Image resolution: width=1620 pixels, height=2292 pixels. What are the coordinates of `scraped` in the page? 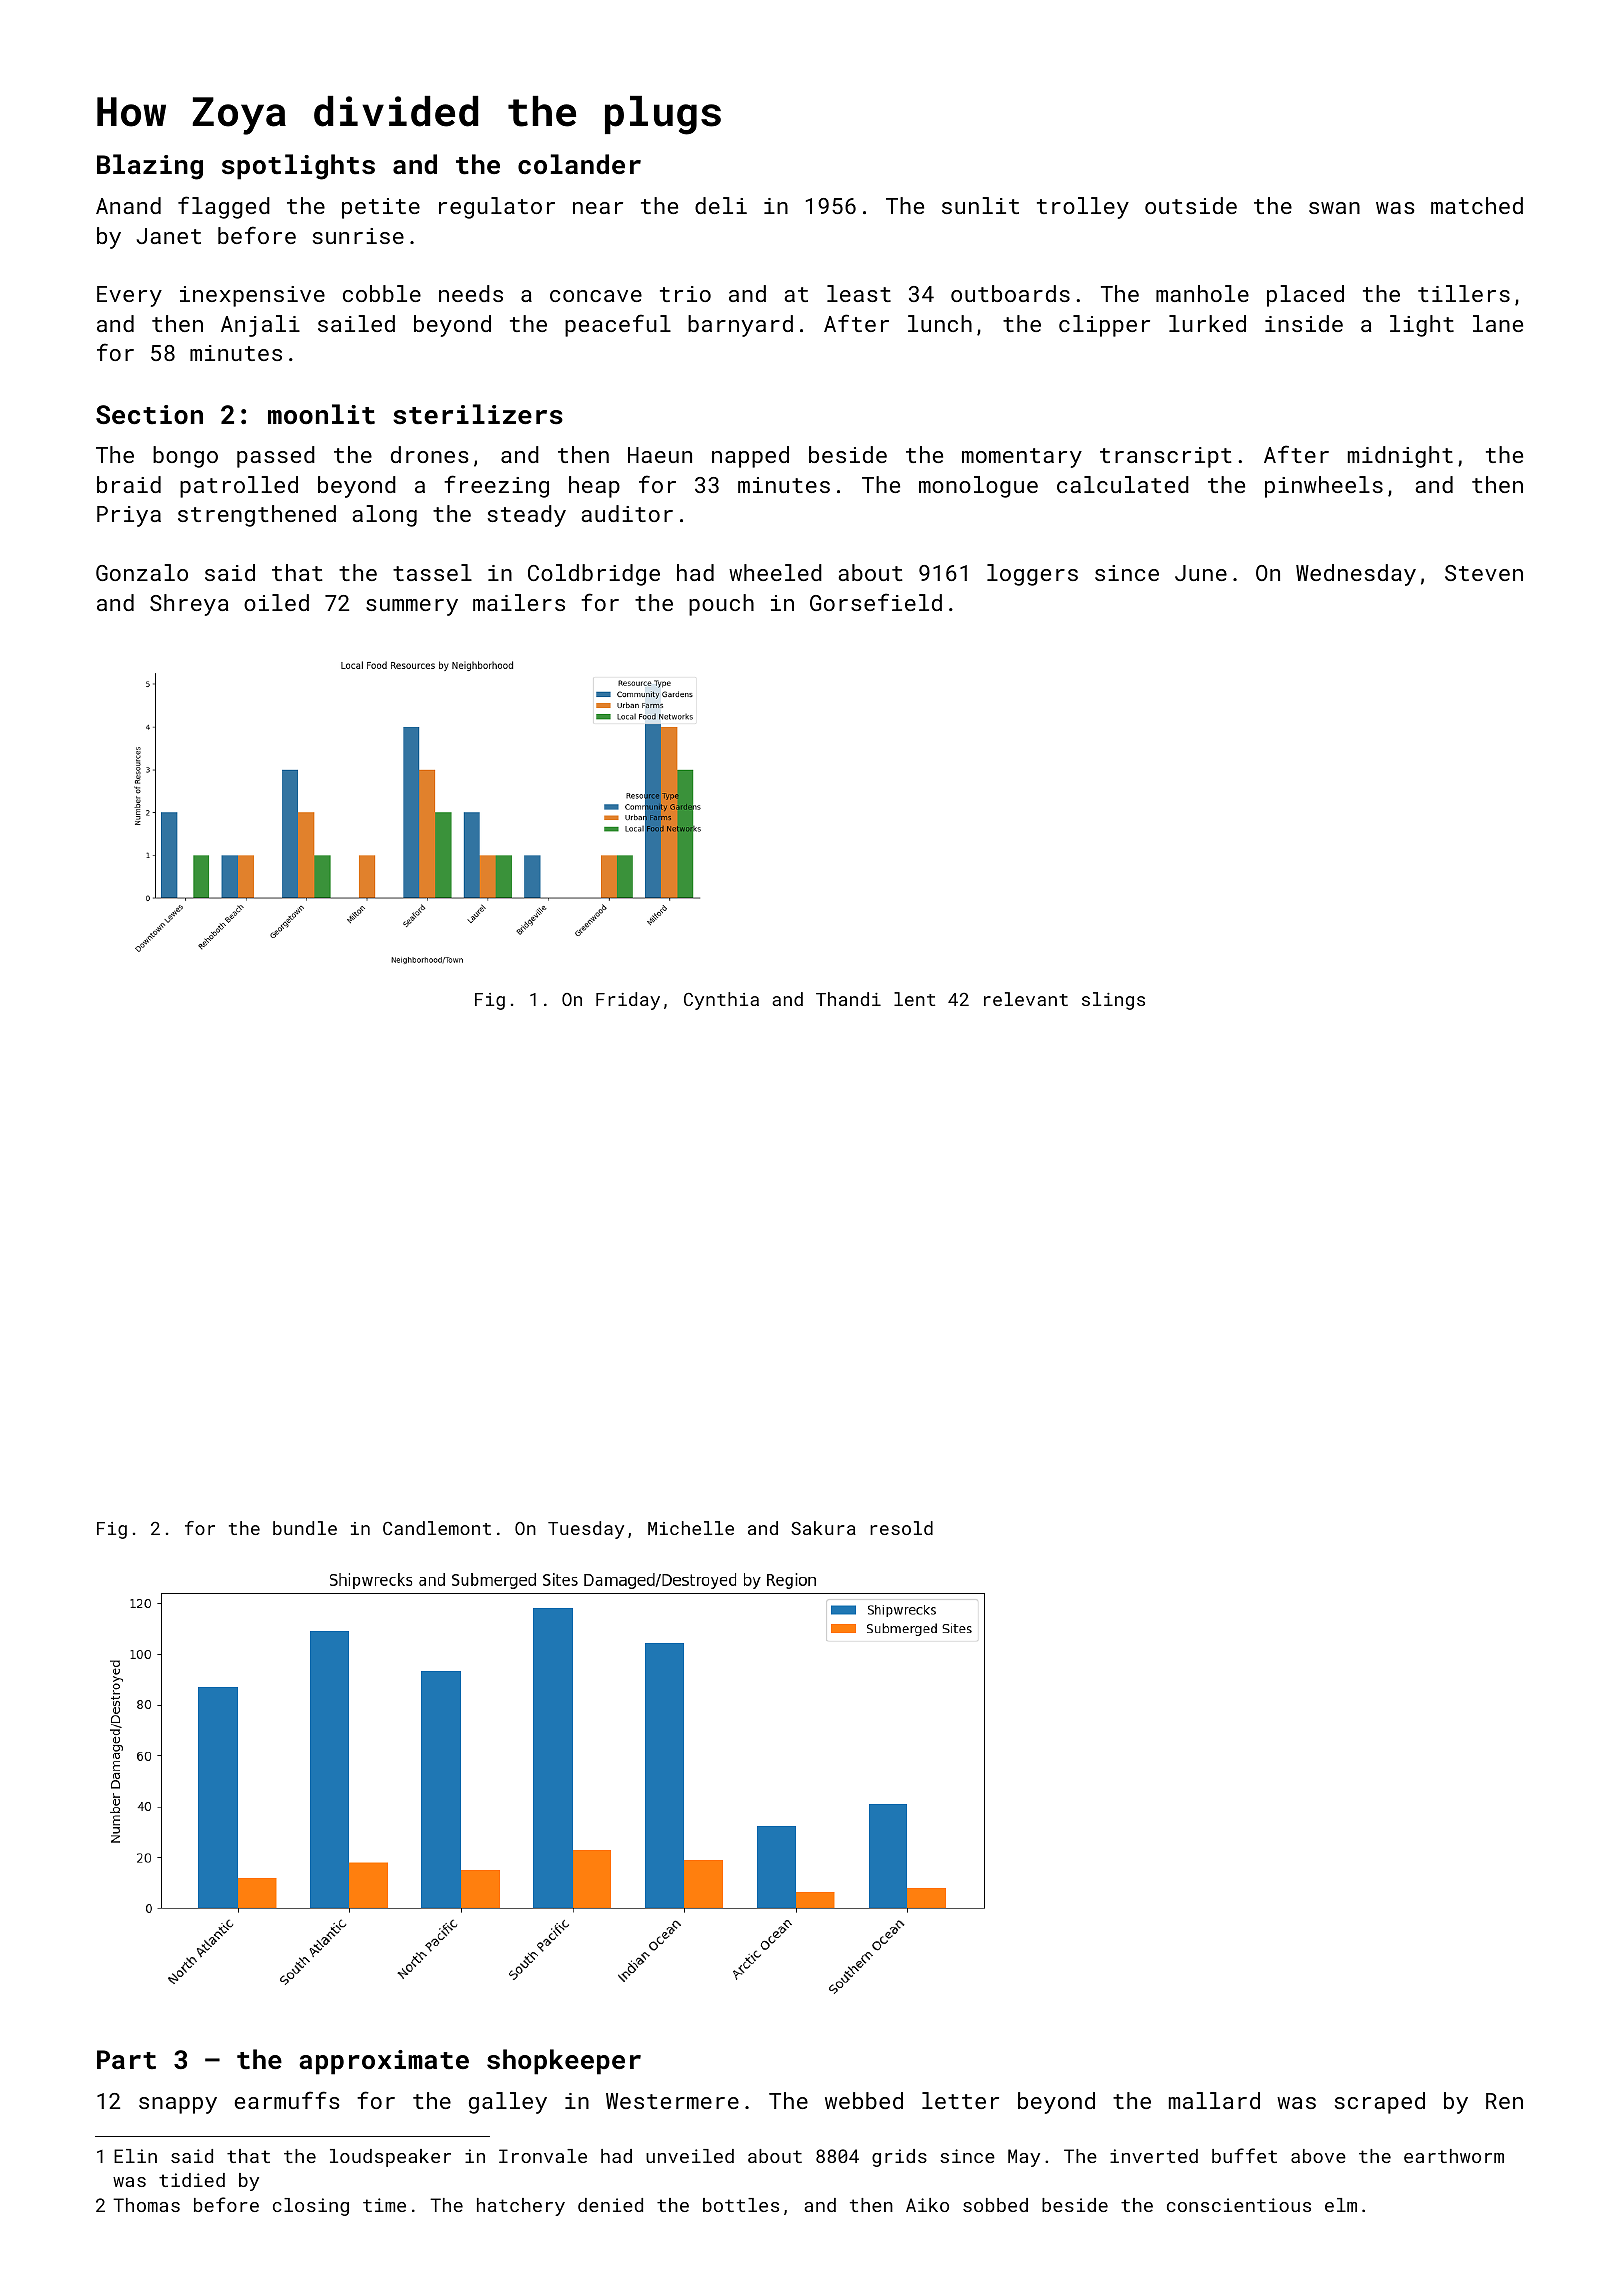 It's located at (1380, 2103).
